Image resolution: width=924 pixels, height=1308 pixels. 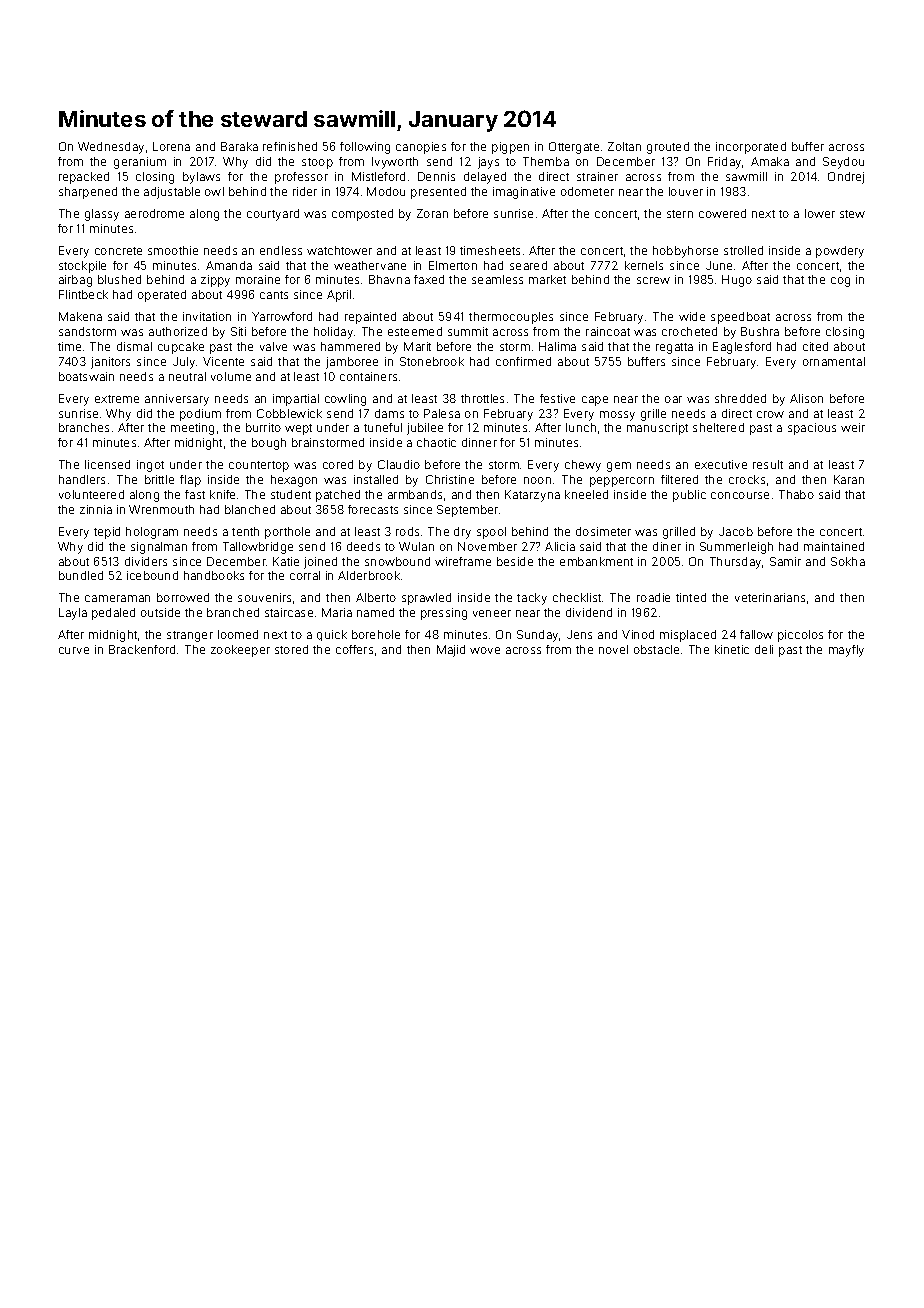 What do you see at coordinates (547, 279) in the image?
I see `market` at bounding box center [547, 279].
